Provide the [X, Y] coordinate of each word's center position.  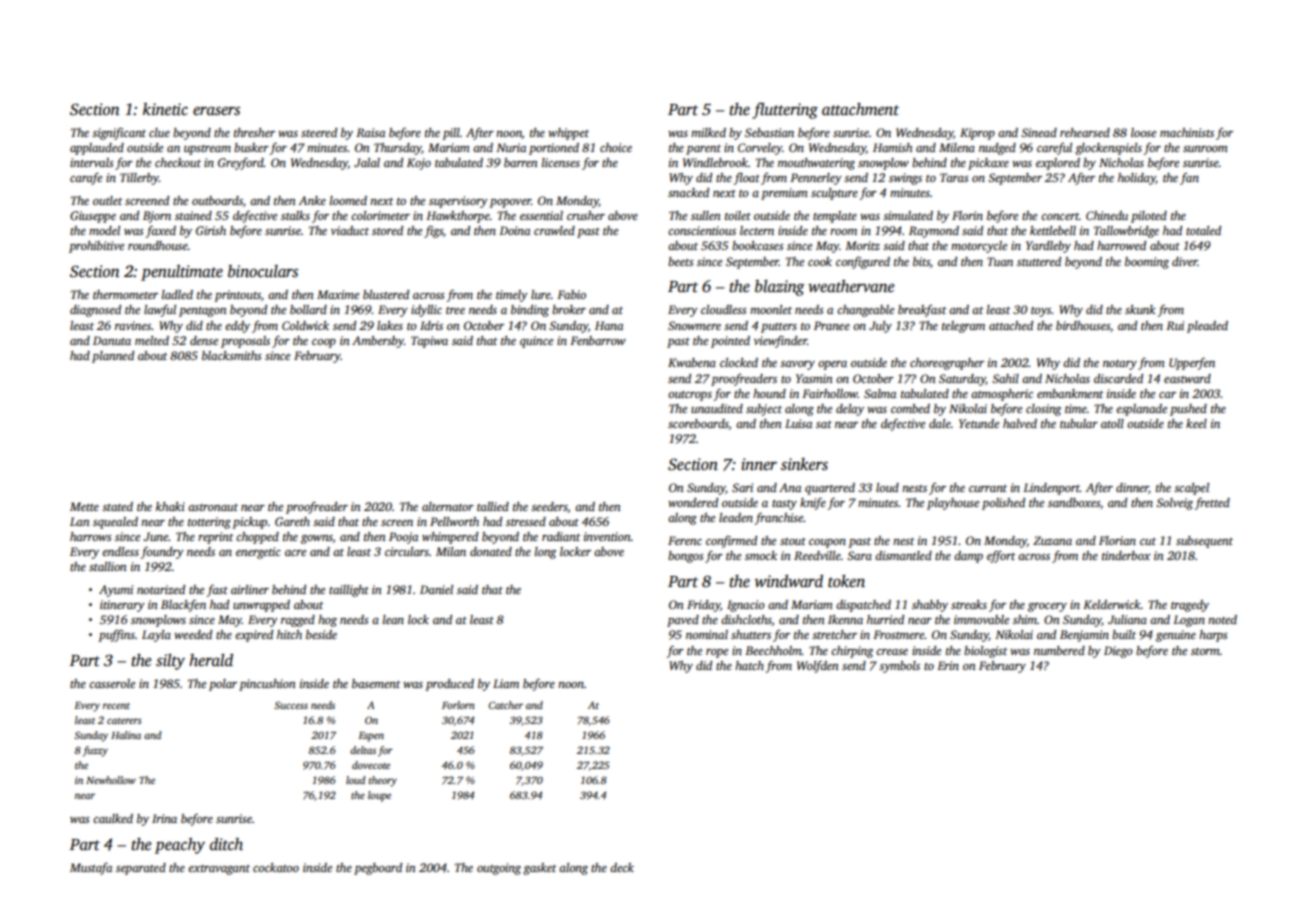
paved [683, 621]
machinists [1187, 132]
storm [1205, 651]
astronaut [213, 507]
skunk [1140, 309]
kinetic [165, 109]
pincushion [267, 685]
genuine [1176, 636]
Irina [164, 818]
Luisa [798, 423]
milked [708, 132]
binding [530, 311]
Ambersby [378, 342]
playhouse [953, 504]
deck [622, 867]
